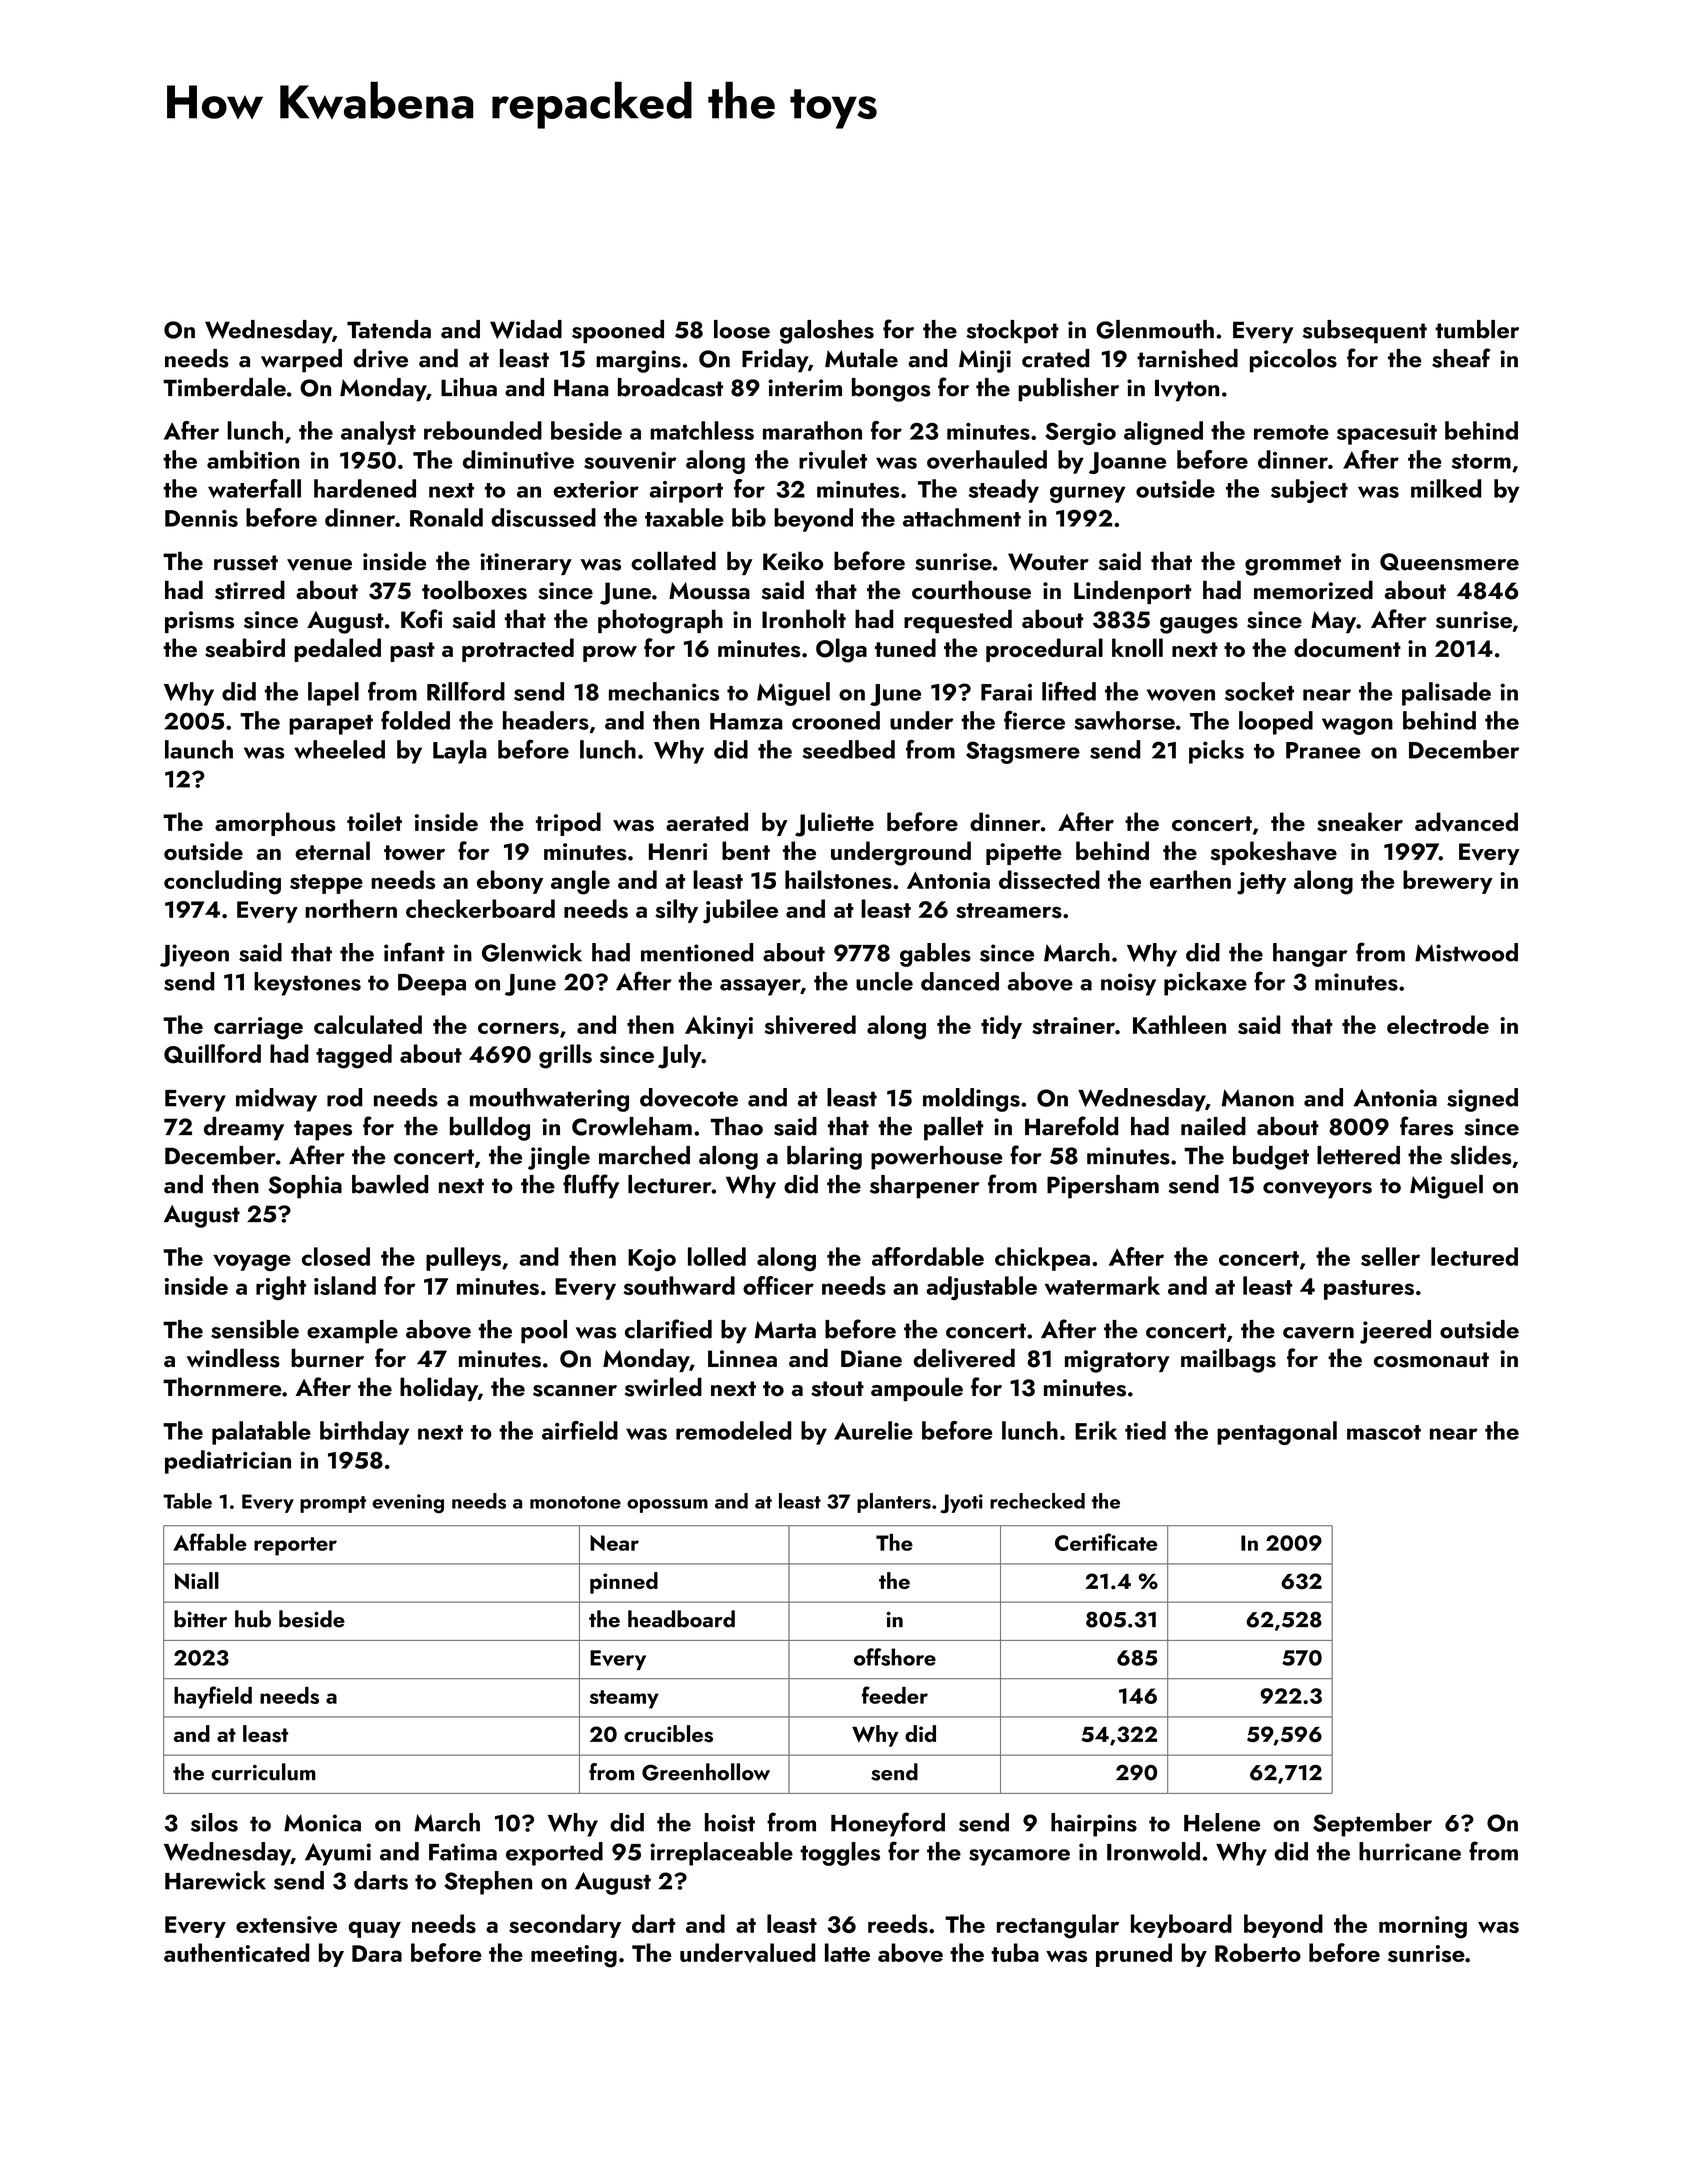 The image size is (1683, 2178). What do you see at coordinates (301, 361) in the screenshot?
I see `warped` at bounding box center [301, 361].
